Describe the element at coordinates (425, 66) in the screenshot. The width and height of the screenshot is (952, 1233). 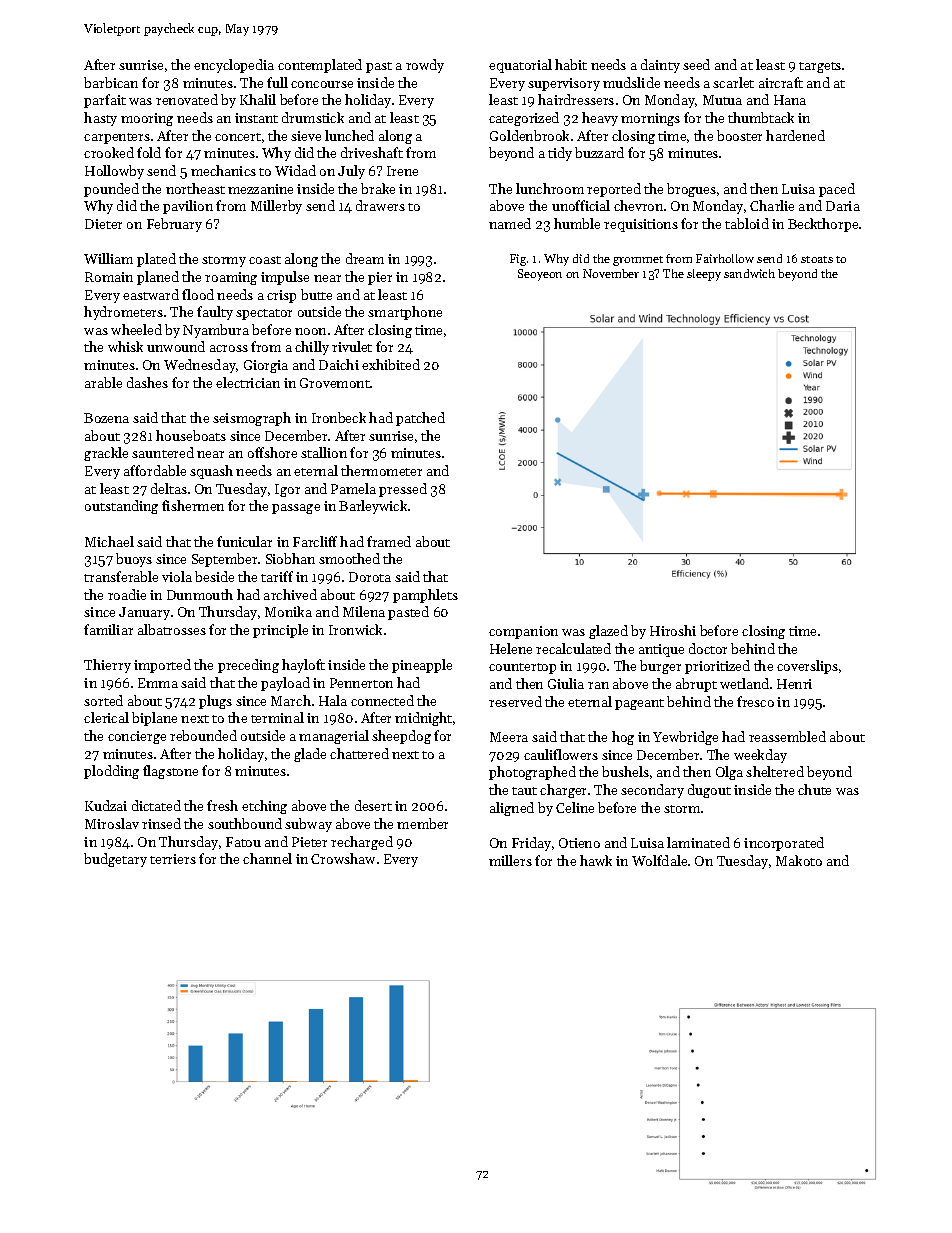
I see `rowdy` at that location.
